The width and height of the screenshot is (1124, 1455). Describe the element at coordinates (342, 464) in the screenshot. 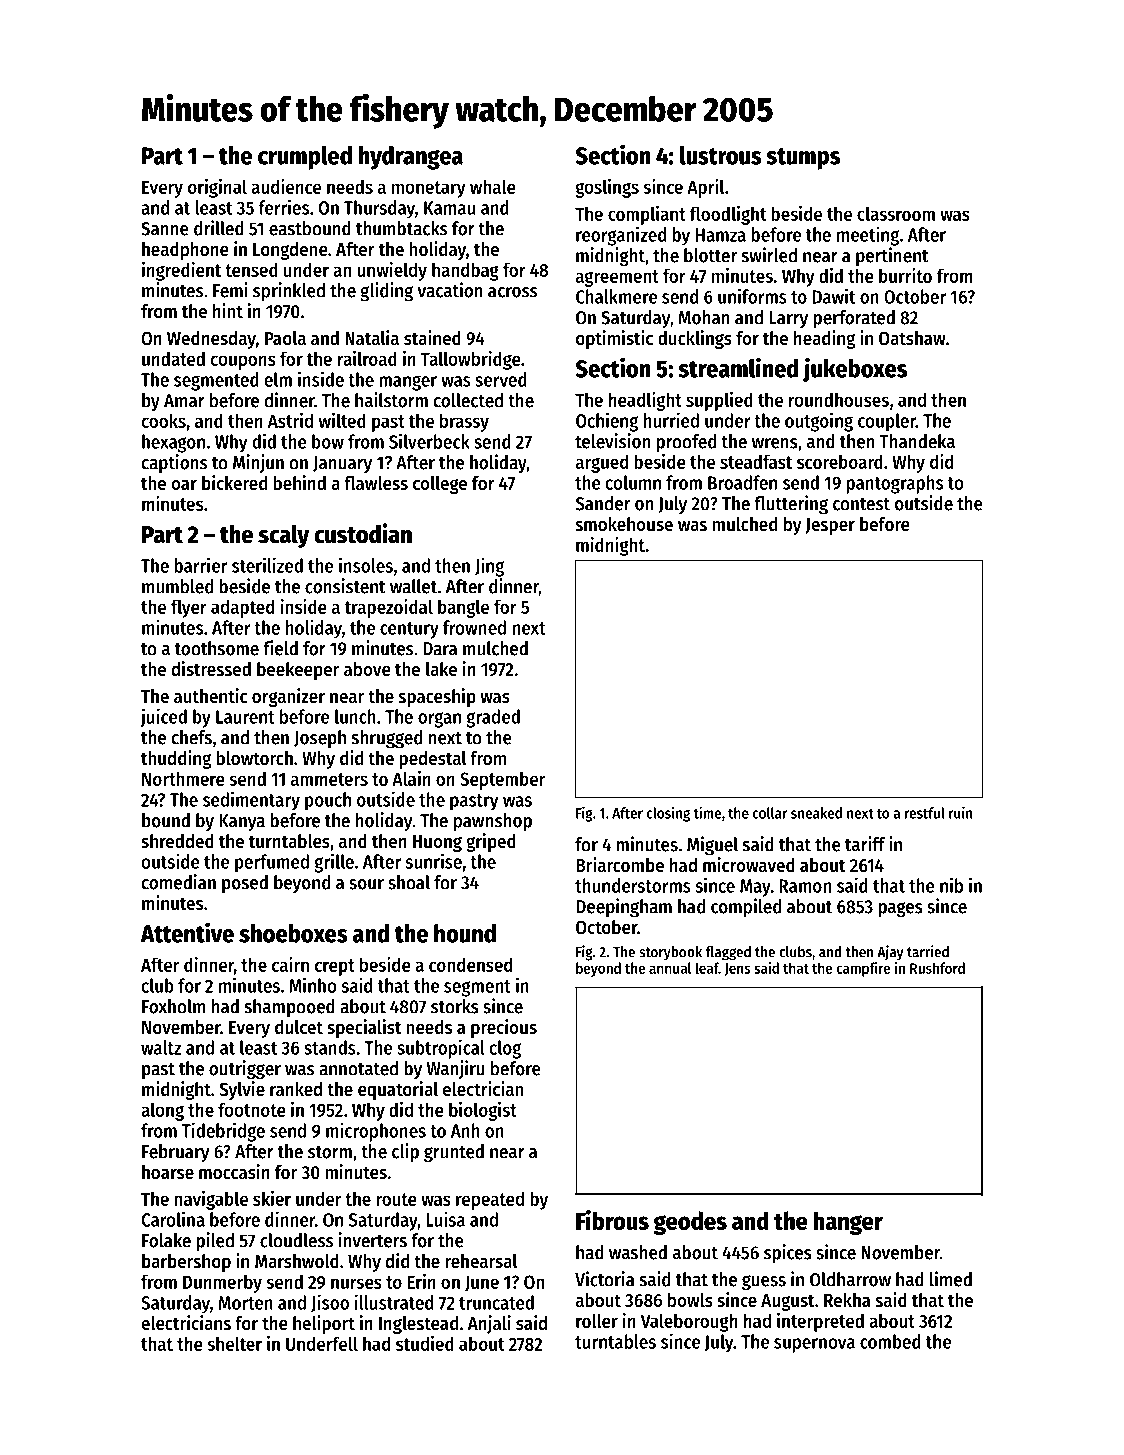

I see `January` at that location.
